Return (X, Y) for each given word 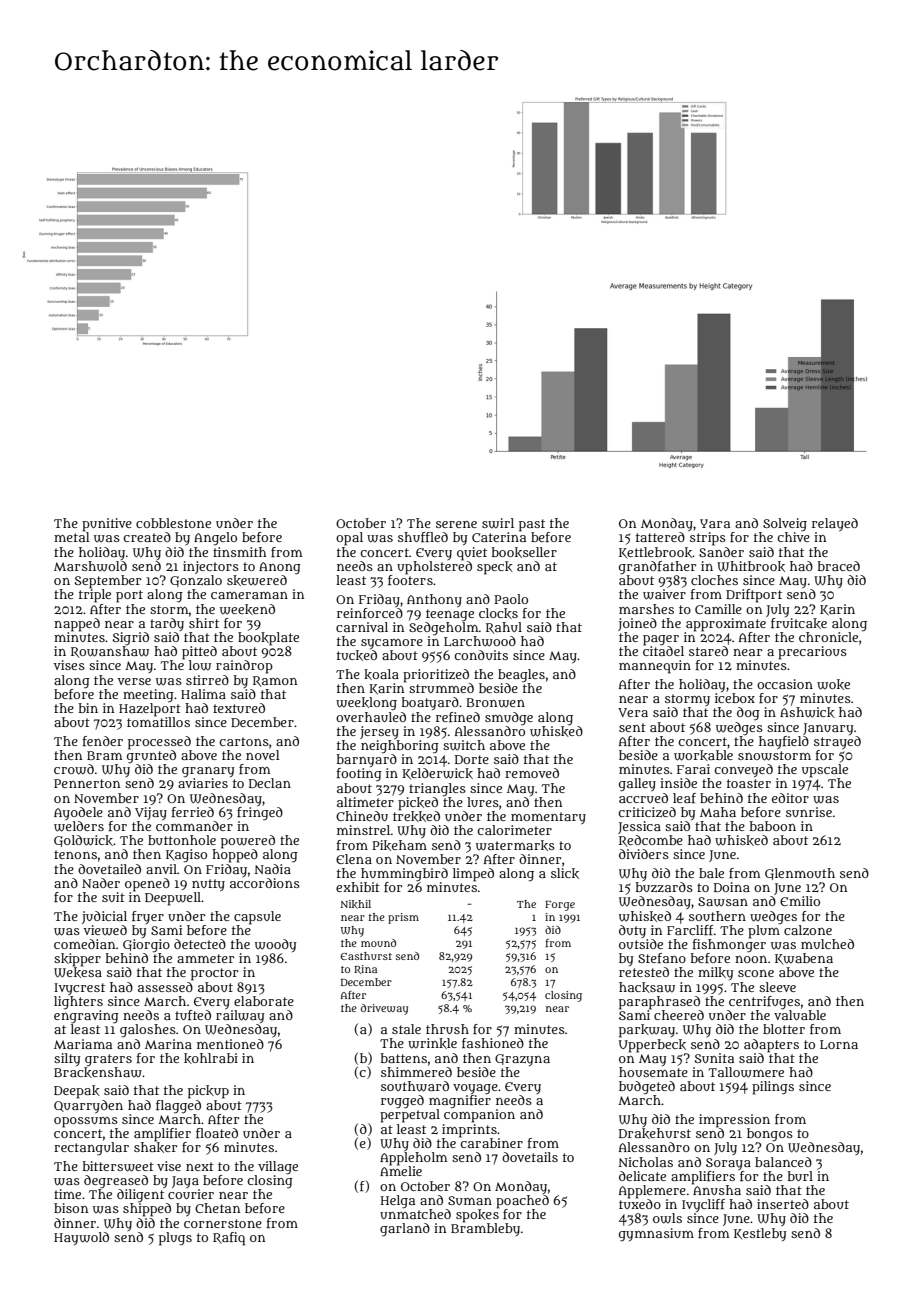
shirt (204, 623)
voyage (475, 1089)
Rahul (504, 628)
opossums (86, 1122)
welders (79, 826)
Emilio (800, 901)
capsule (257, 917)
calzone (808, 930)
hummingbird (404, 875)
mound (378, 943)
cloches (714, 580)
